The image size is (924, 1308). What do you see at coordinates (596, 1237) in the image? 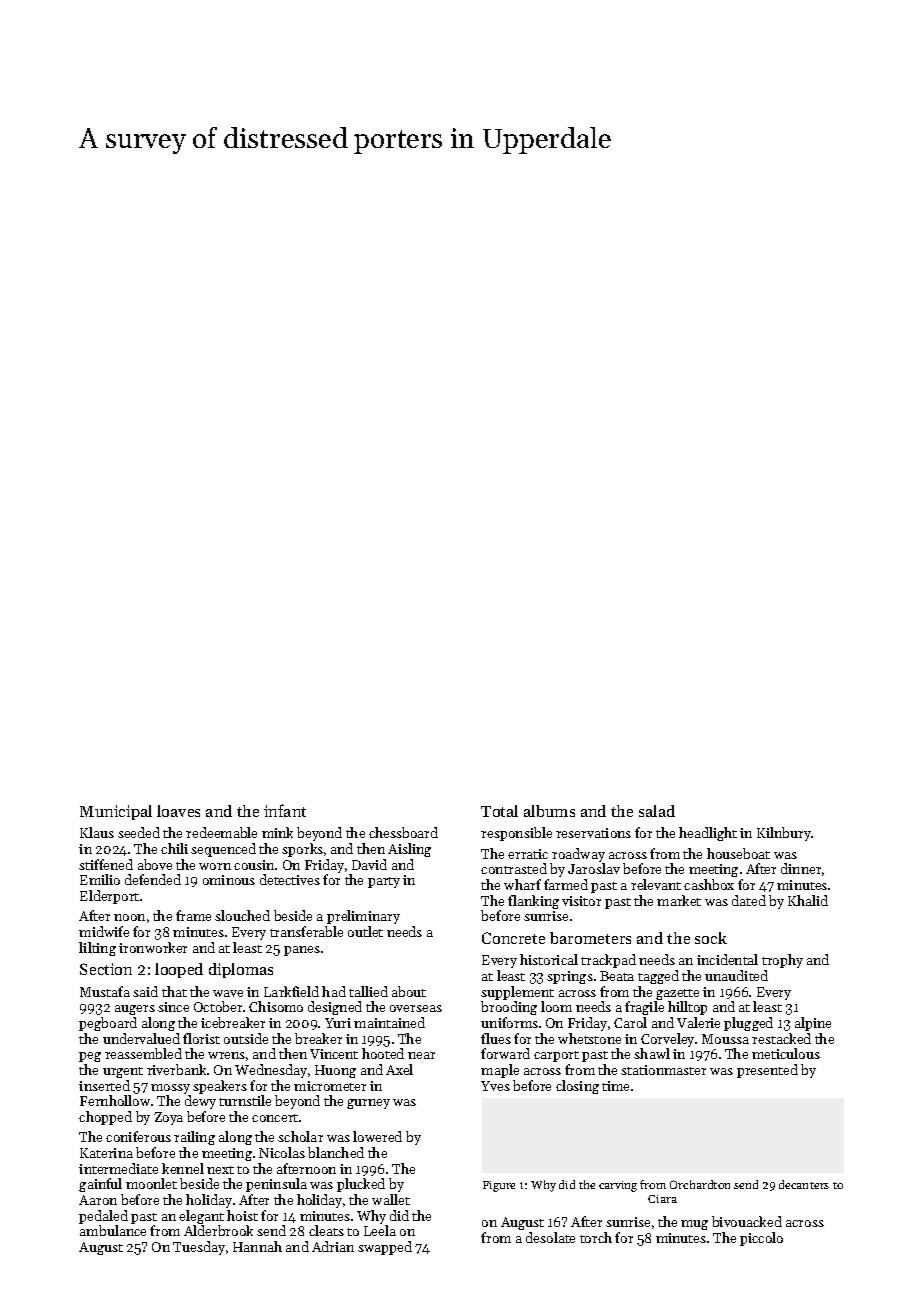
I see `torch` at bounding box center [596, 1237].
